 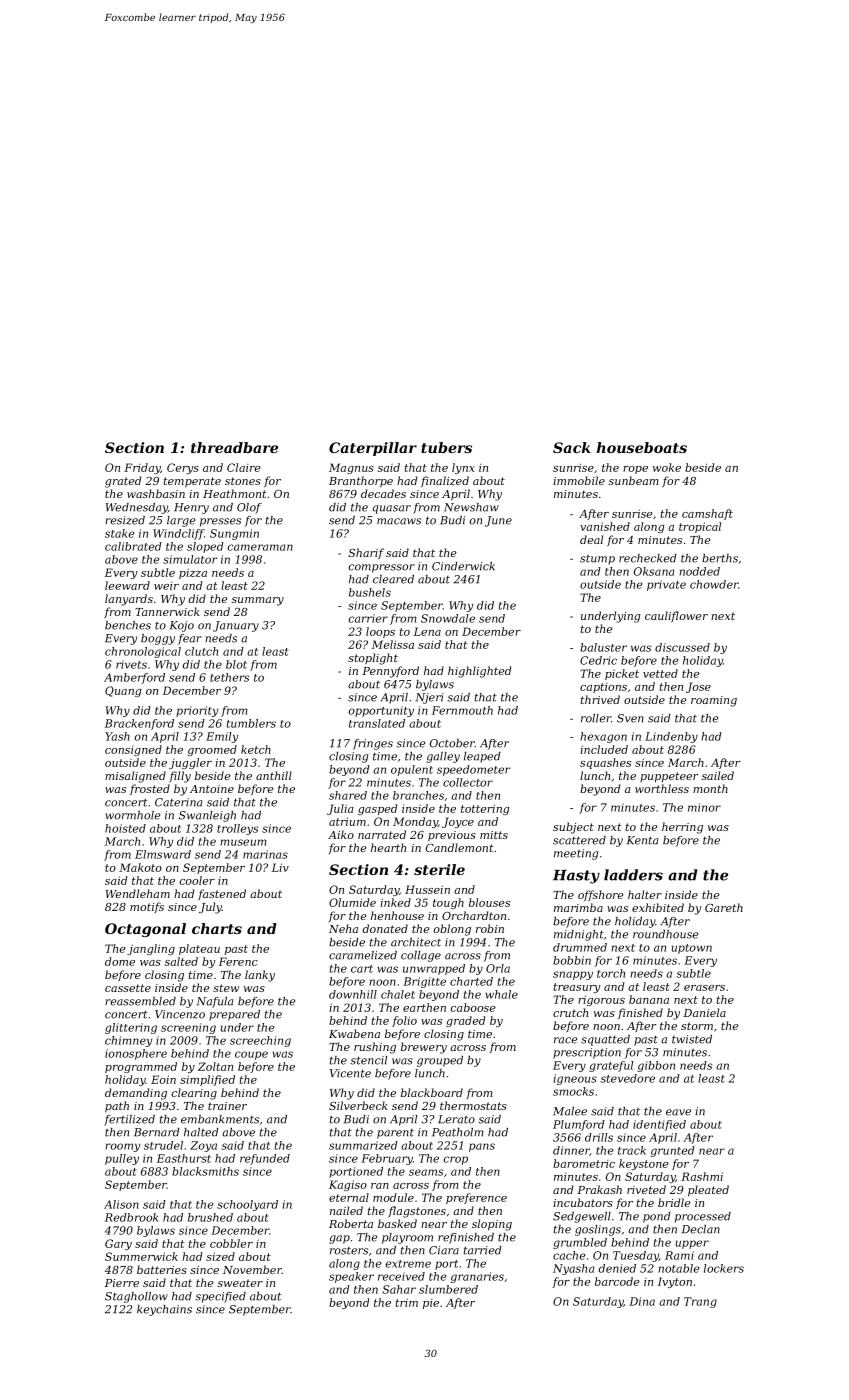 I want to click on Lena, so click(x=427, y=631).
